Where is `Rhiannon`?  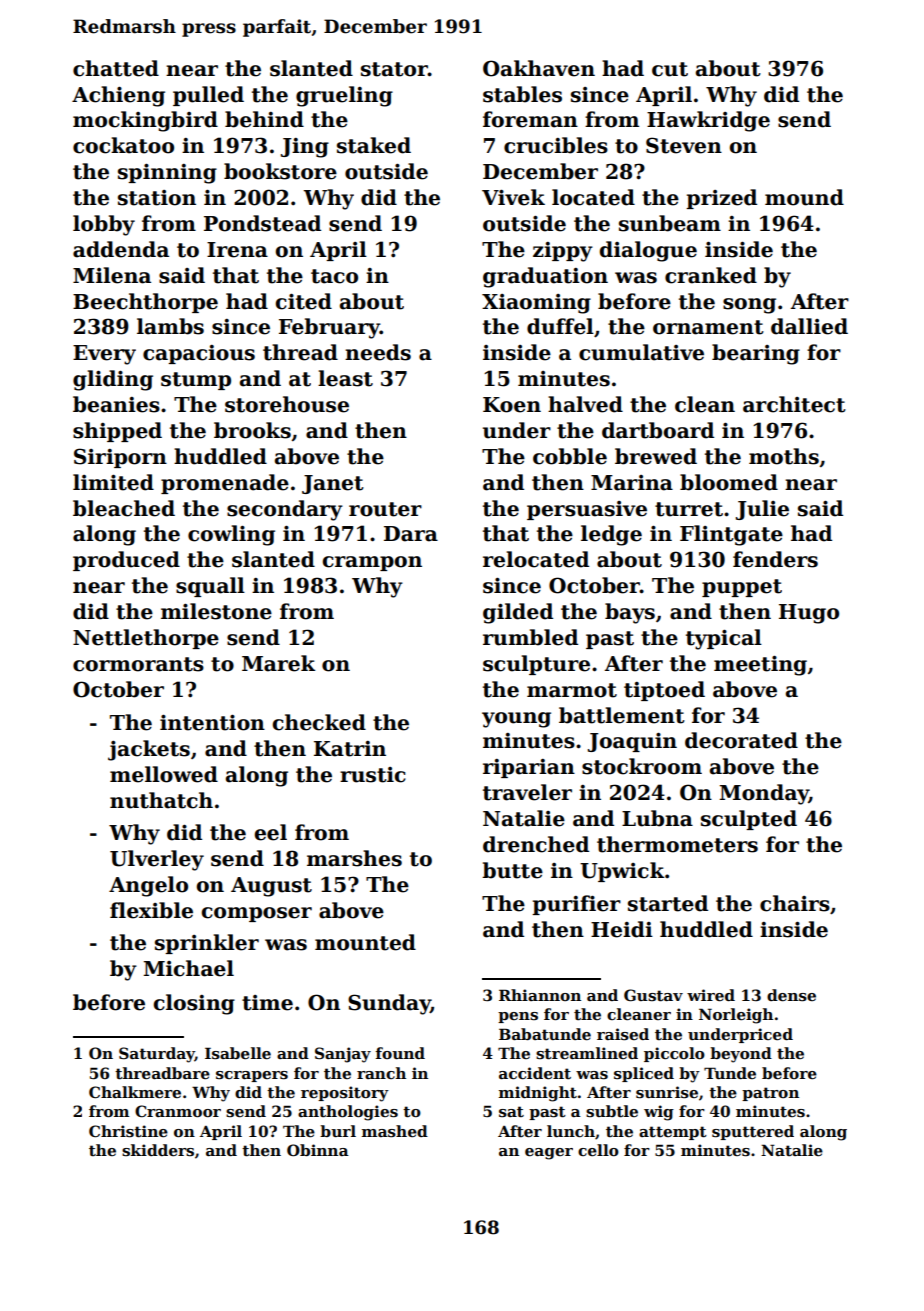 Rhiannon is located at coordinates (540, 995).
